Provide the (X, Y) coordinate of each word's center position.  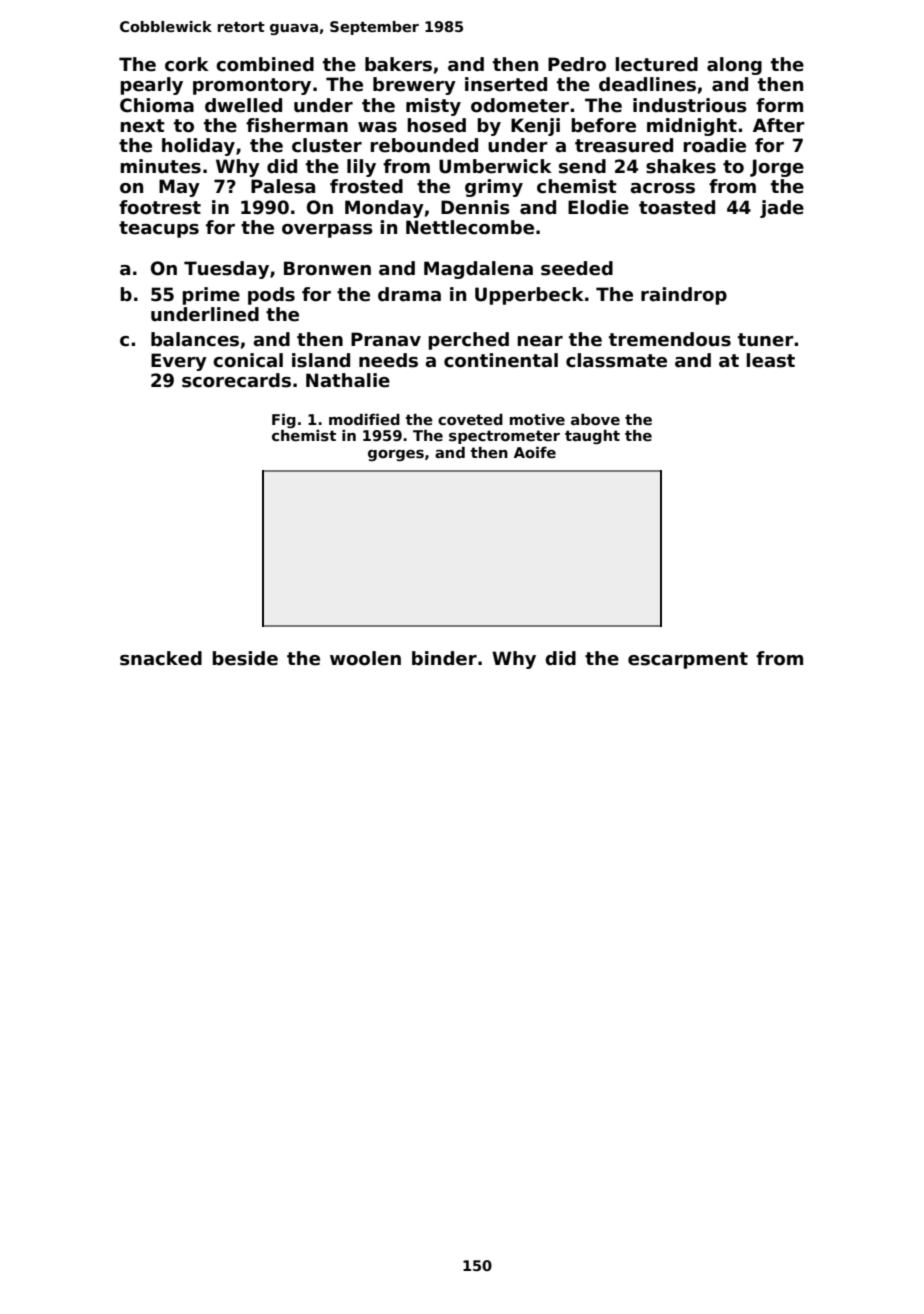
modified (364, 419)
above (595, 419)
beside (245, 658)
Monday (384, 209)
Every (179, 362)
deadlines (647, 84)
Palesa (283, 186)
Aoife (535, 452)
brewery (414, 86)
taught (592, 437)
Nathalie (348, 380)
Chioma (157, 105)
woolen (365, 658)
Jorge (777, 168)
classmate (616, 360)
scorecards (236, 380)
